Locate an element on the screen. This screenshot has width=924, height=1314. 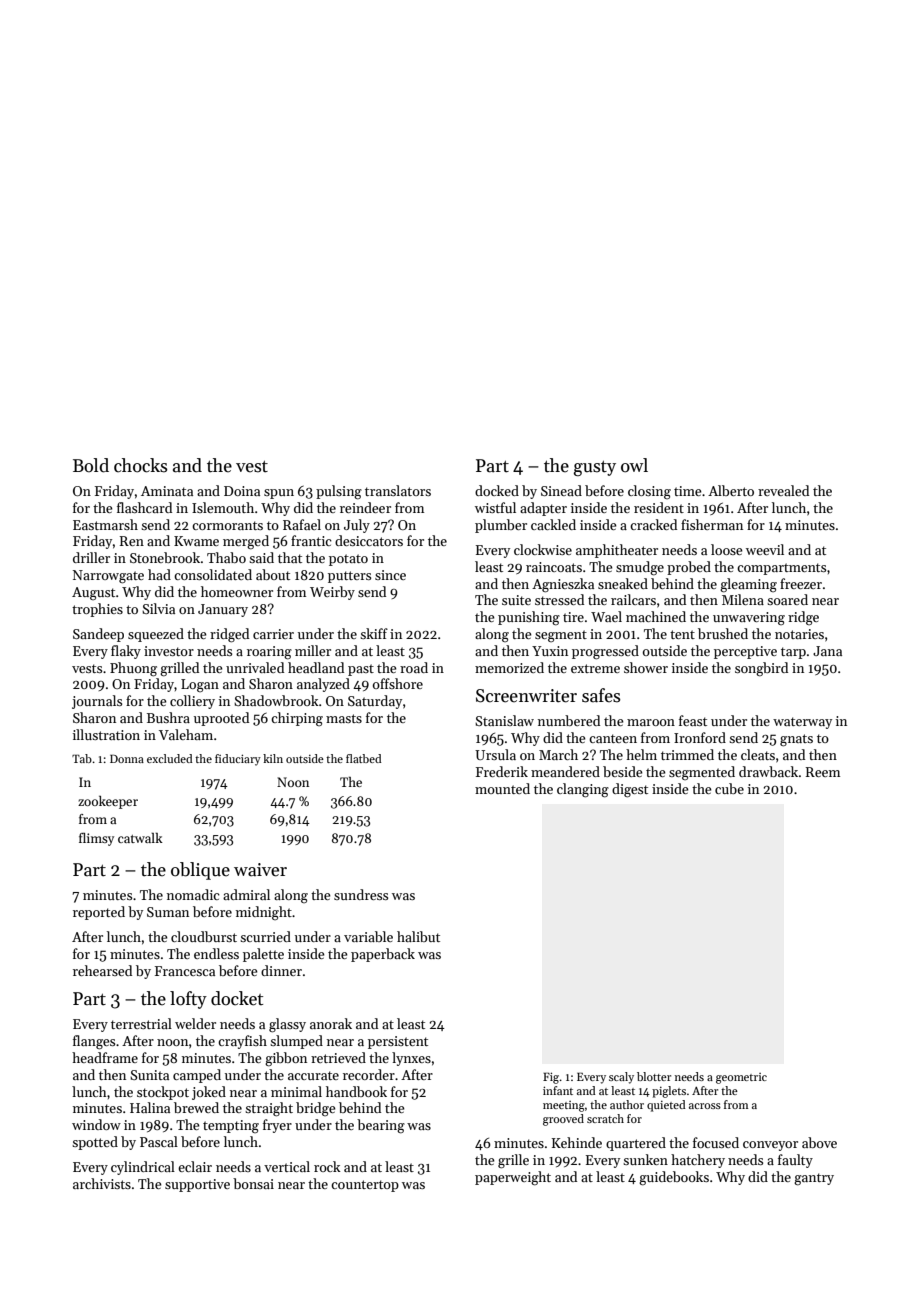
revealed is located at coordinates (783, 490).
